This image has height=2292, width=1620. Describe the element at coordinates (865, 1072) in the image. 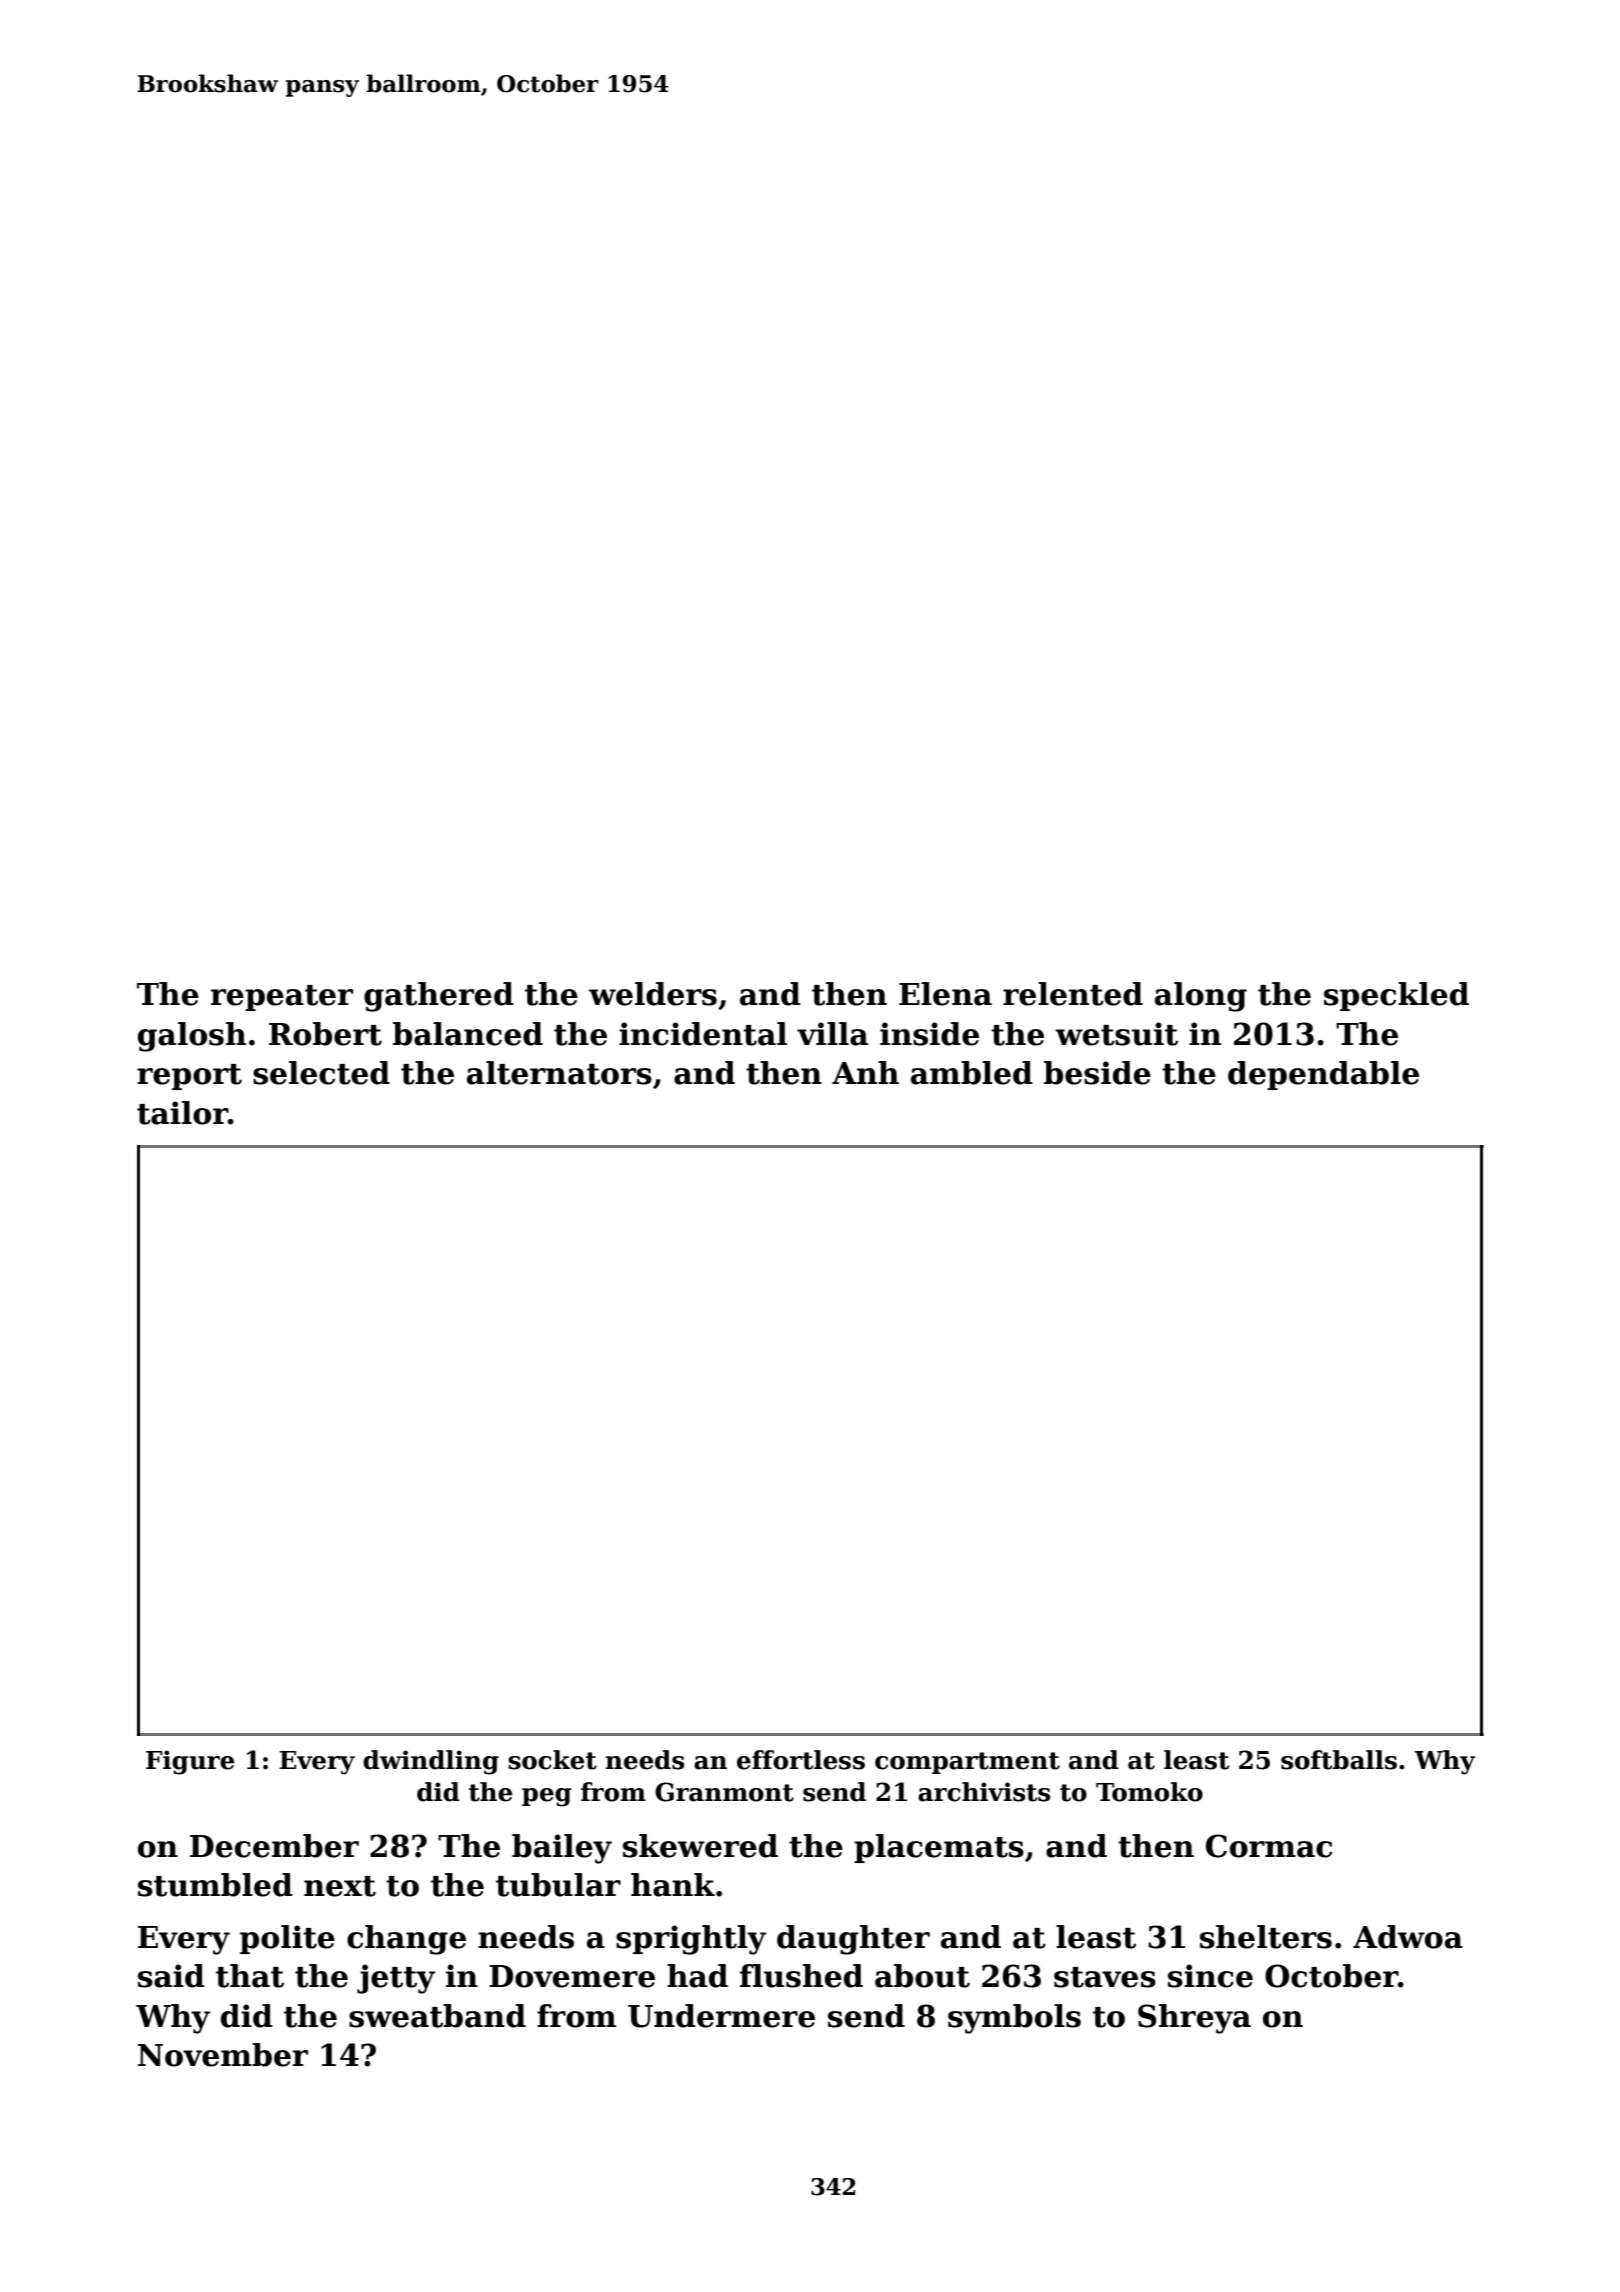

I see `Anh` at that location.
